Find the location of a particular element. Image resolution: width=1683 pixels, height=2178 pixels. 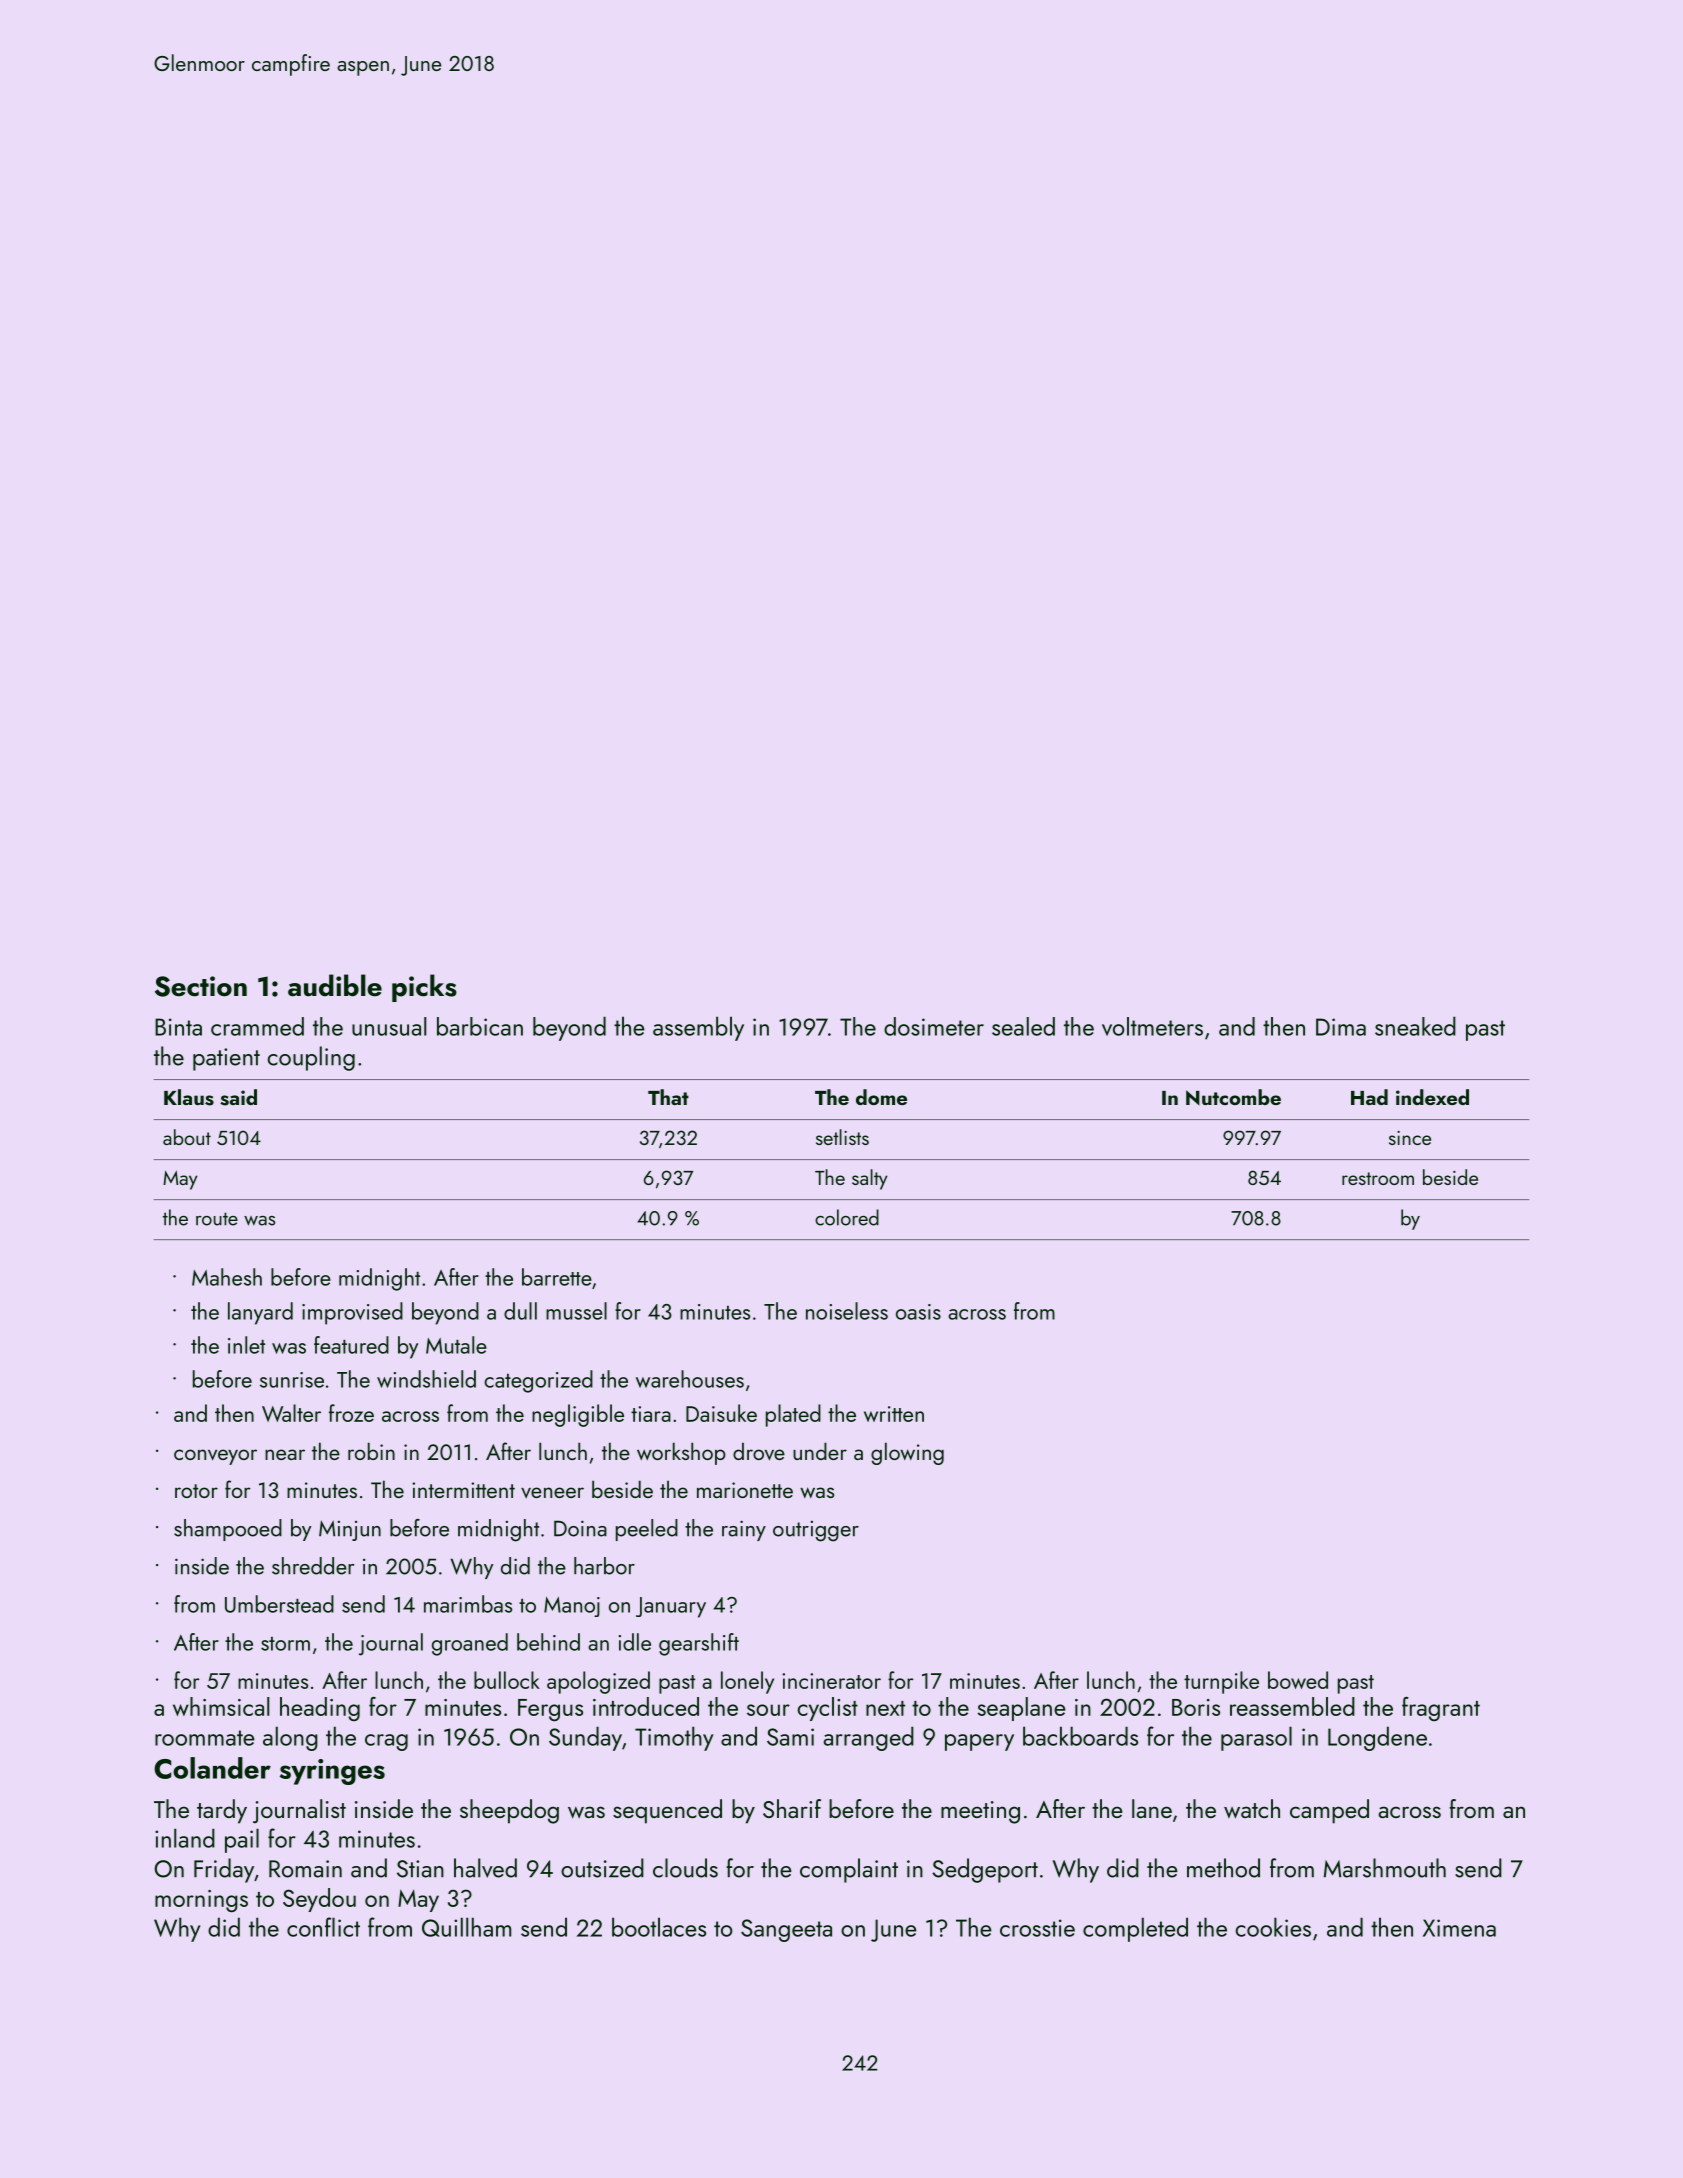

warehouses is located at coordinates (690, 1379).
